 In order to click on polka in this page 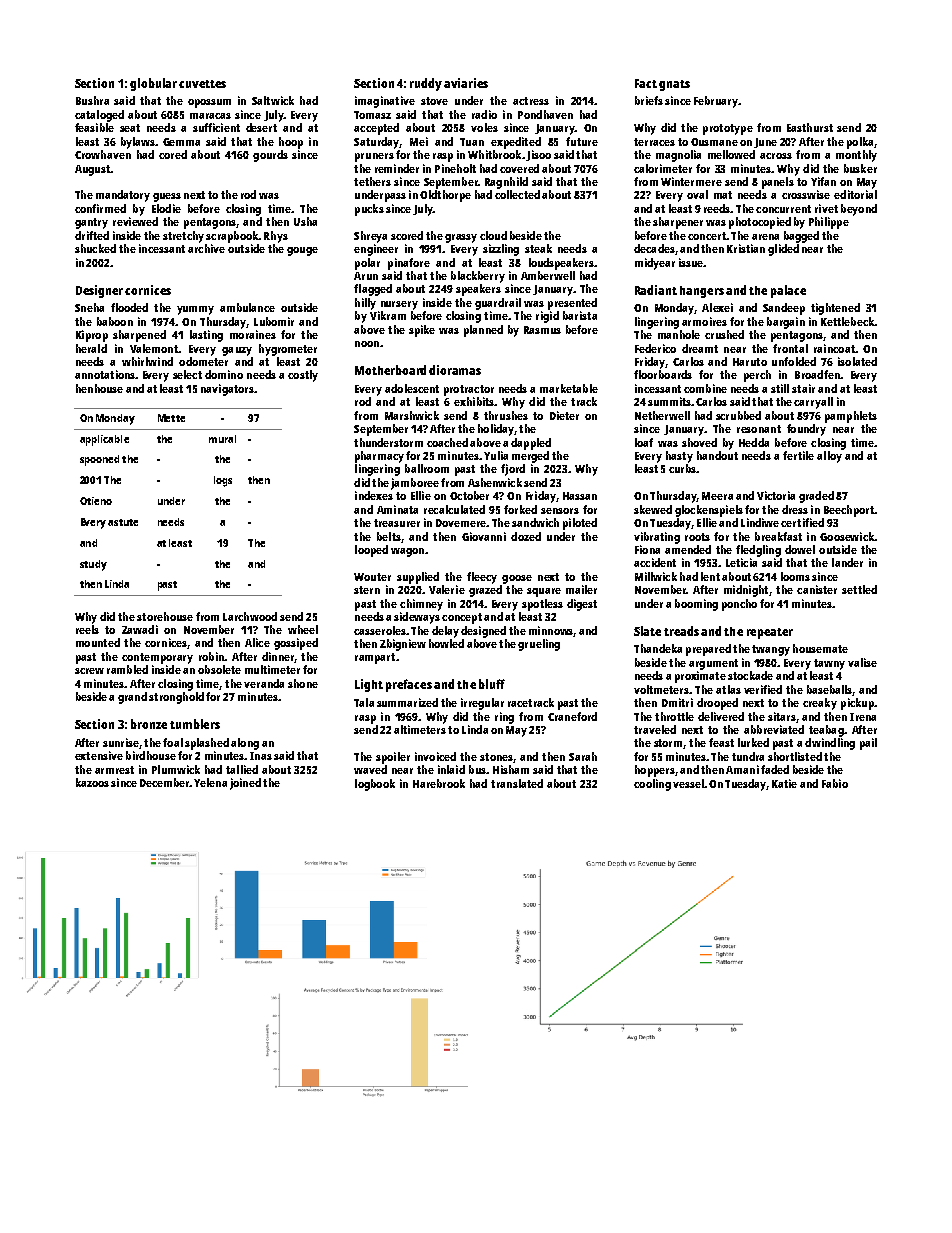, I will do `click(860, 143)`.
